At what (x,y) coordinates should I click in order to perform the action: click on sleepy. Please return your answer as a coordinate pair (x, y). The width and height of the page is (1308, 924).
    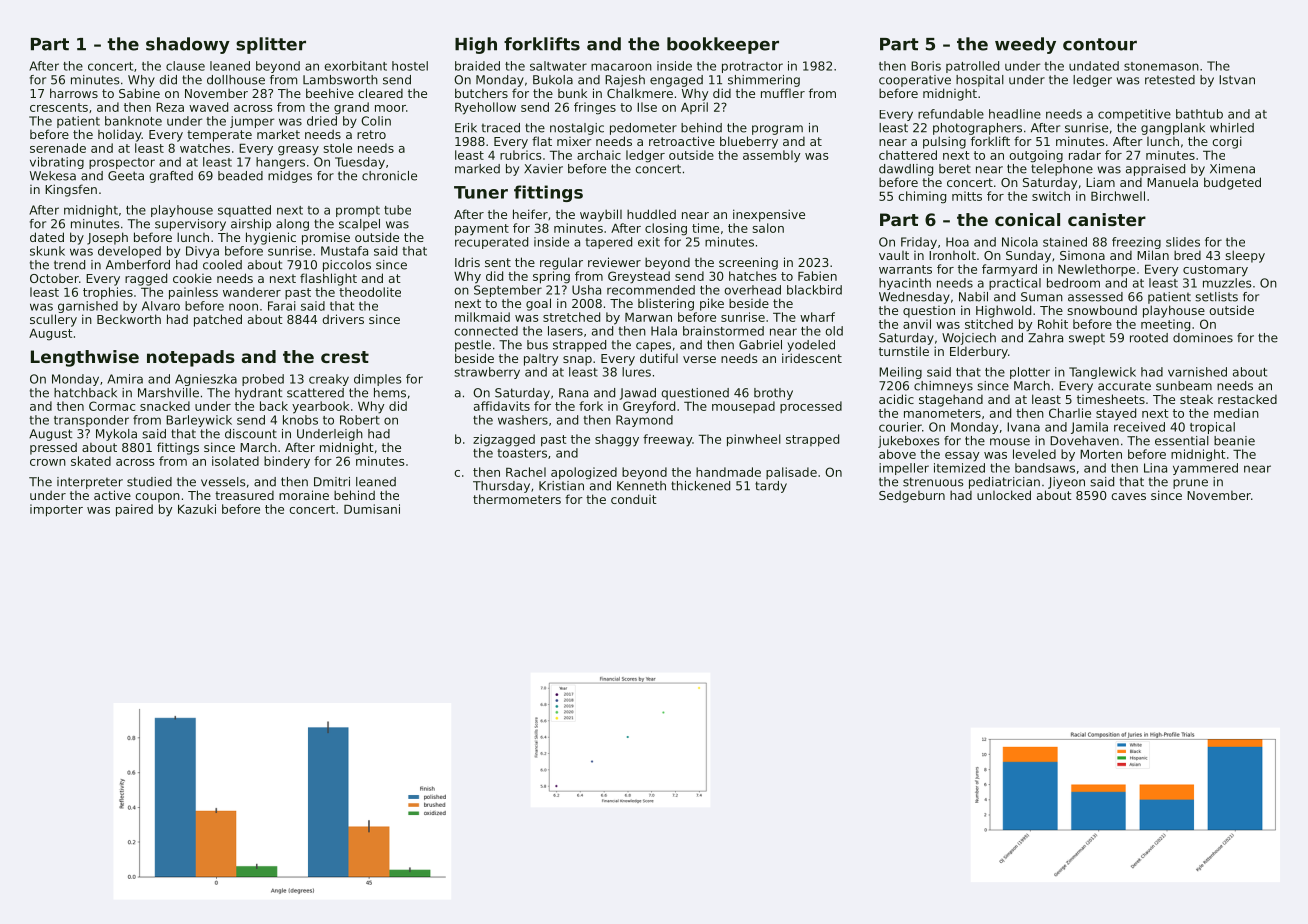
    Looking at the image, I should click on (1245, 256).
